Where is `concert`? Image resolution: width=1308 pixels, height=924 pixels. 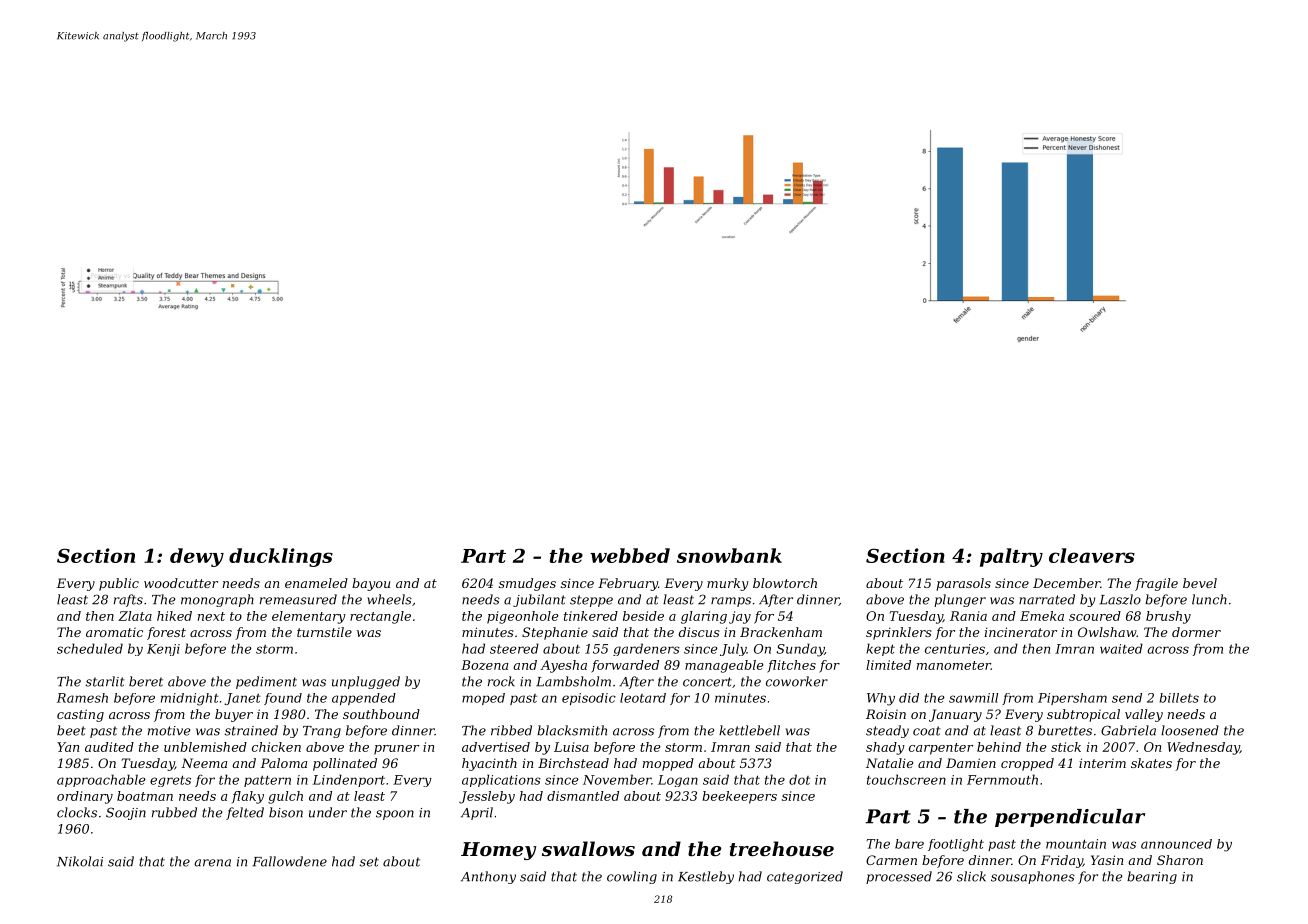 concert is located at coordinates (707, 682).
